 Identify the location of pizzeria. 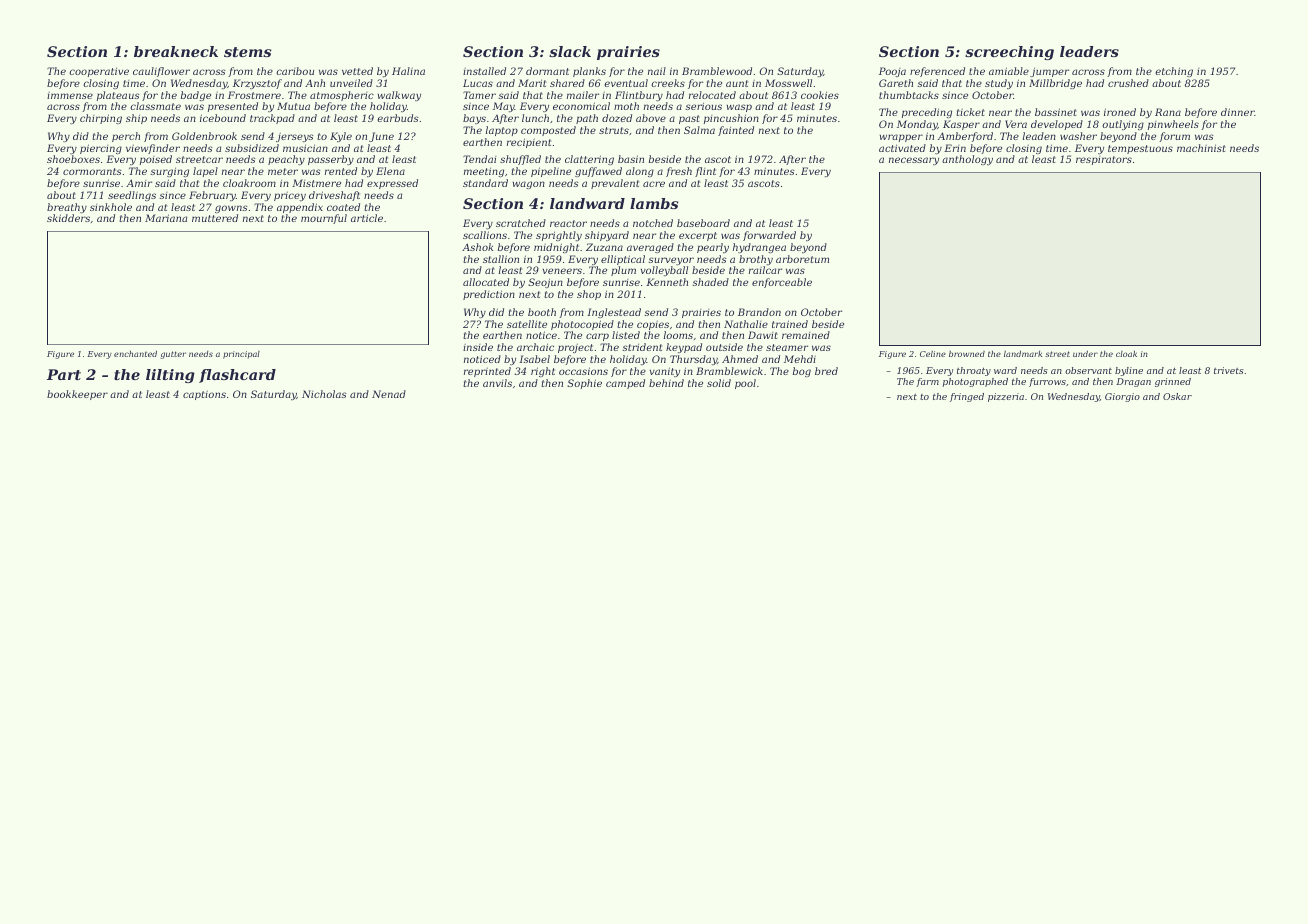
(1006, 397).
